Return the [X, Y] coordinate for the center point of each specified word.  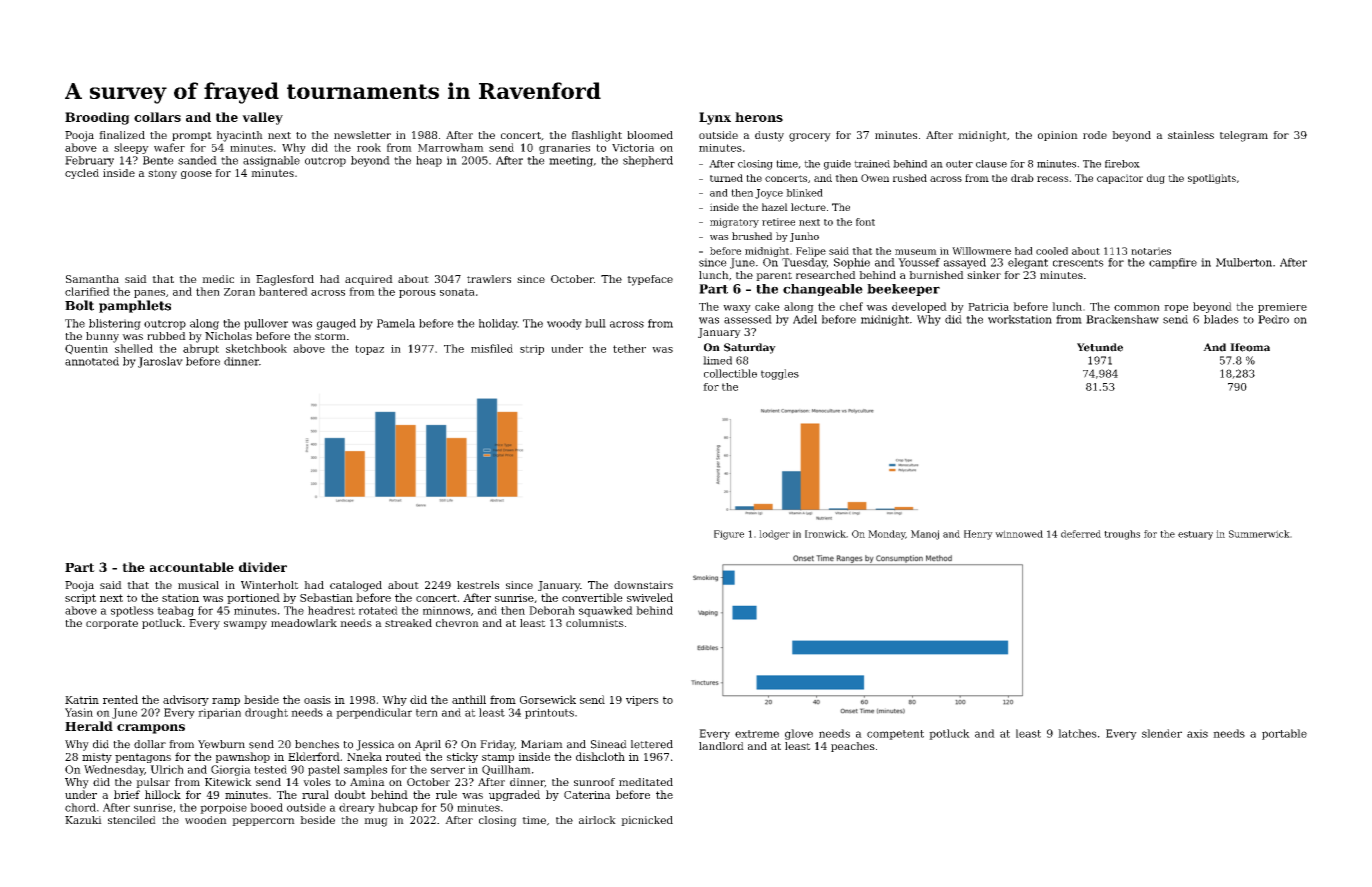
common [1137, 308]
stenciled [132, 820]
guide [837, 165]
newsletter [362, 135]
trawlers [489, 279]
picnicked [647, 821]
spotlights [1212, 179]
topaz [369, 350]
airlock [597, 820]
